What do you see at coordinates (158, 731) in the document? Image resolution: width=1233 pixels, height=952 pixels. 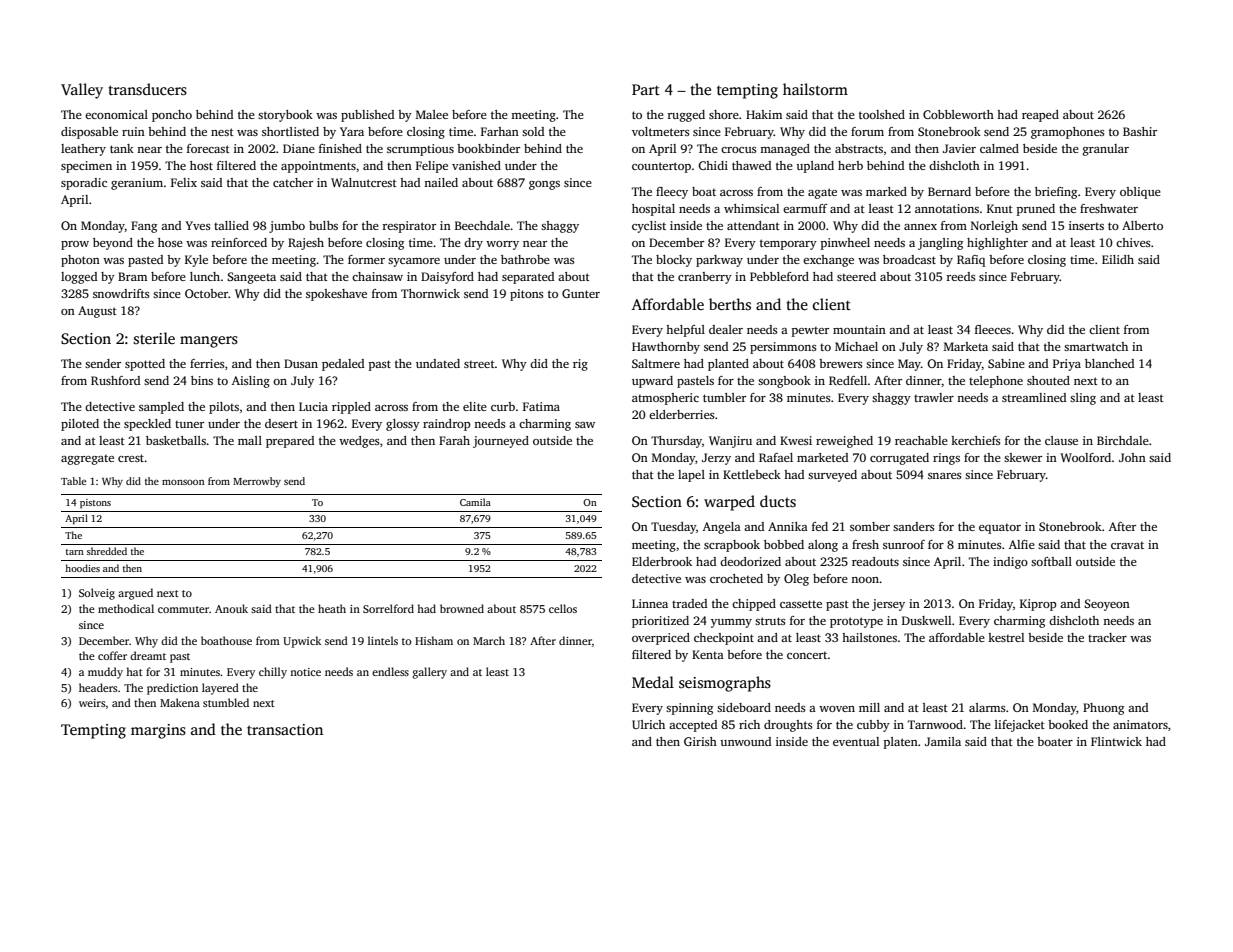 I see `margins` at bounding box center [158, 731].
